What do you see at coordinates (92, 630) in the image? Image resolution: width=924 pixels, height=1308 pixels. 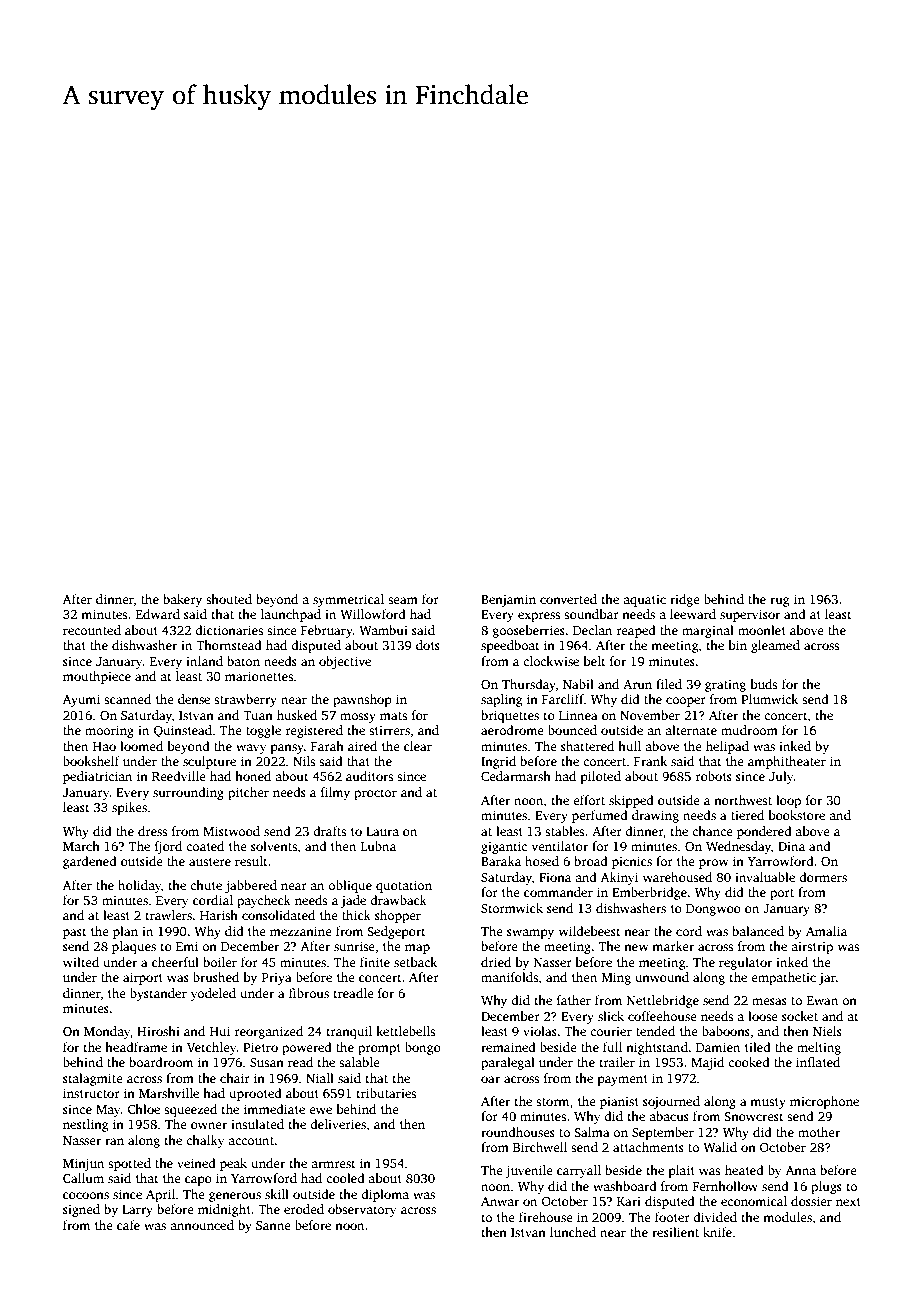 I see `recounted` at bounding box center [92, 630].
